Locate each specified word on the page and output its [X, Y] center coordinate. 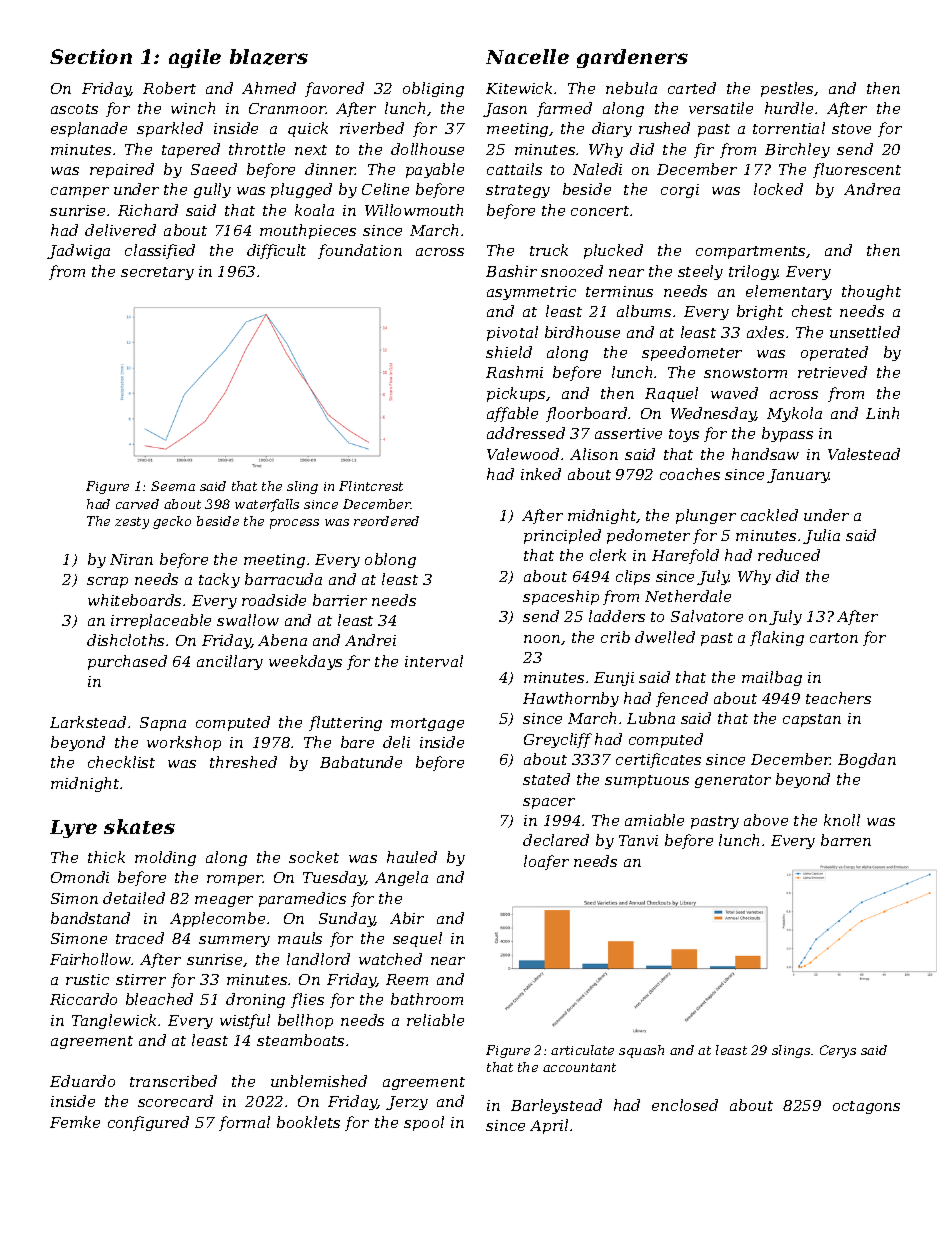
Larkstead [88, 722]
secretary [157, 273]
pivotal [512, 333]
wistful [245, 1021]
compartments [751, 252]
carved [137, 504]
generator [733, 781]
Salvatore [707, 616]
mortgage [427, 724]
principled [562, 536]
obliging [433, 89]
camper [80, 192]
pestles [788, 89]
